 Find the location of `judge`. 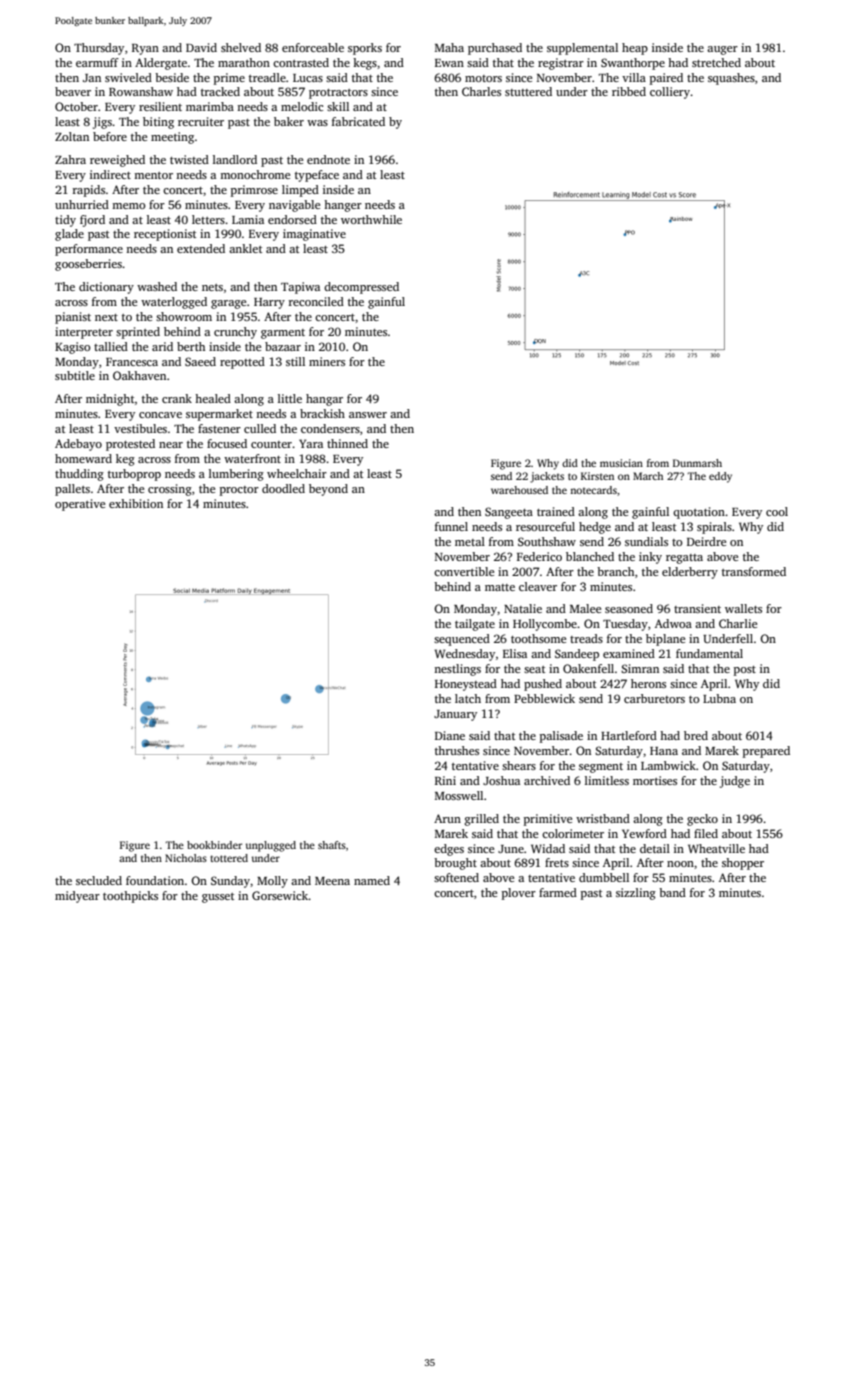

judge is located at coordinates (735, 782).
